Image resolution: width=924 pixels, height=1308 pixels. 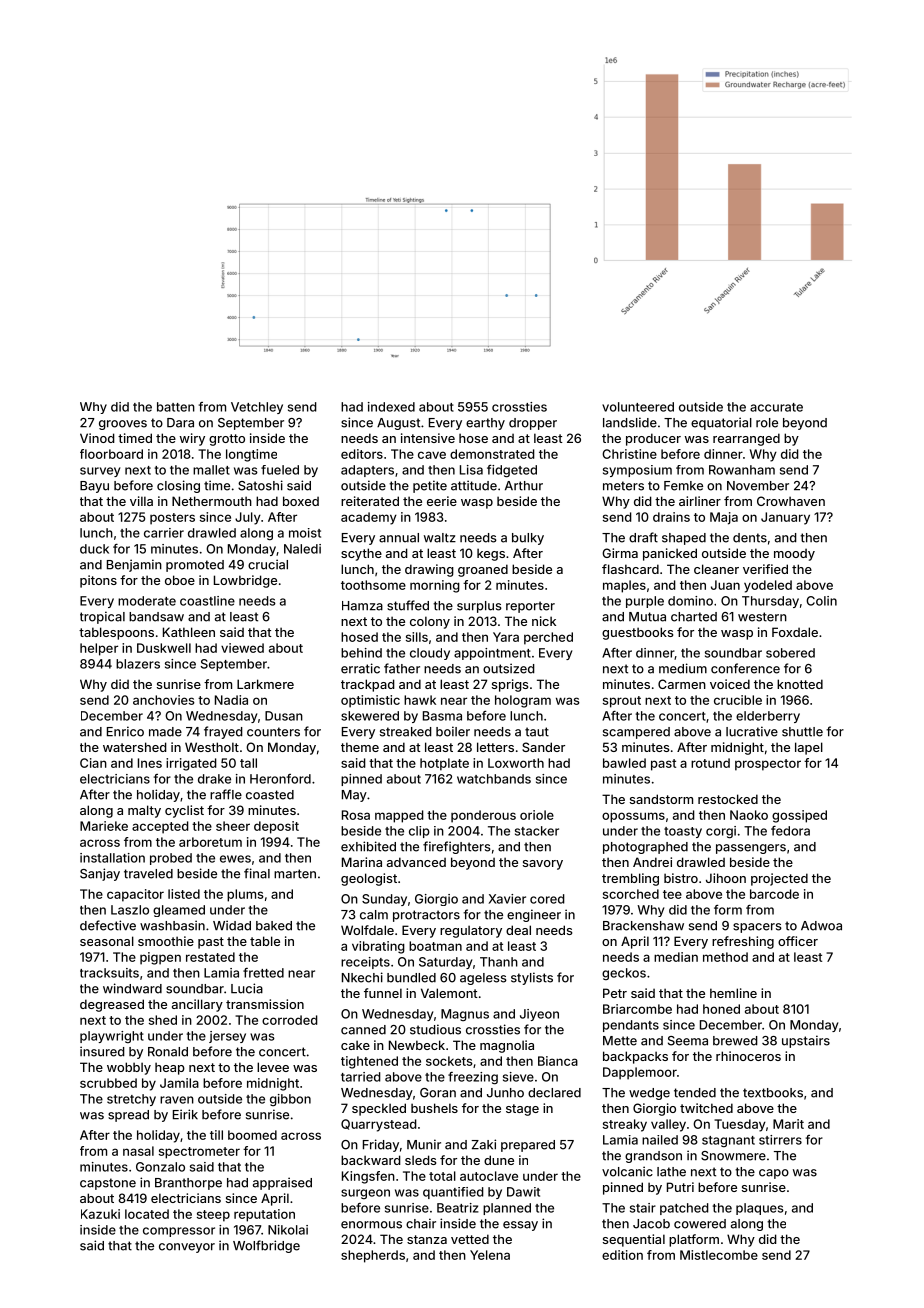 What do you see at coordinates (530, 607) in the image?
I see `reporter` at bounding box center [530, 607].
